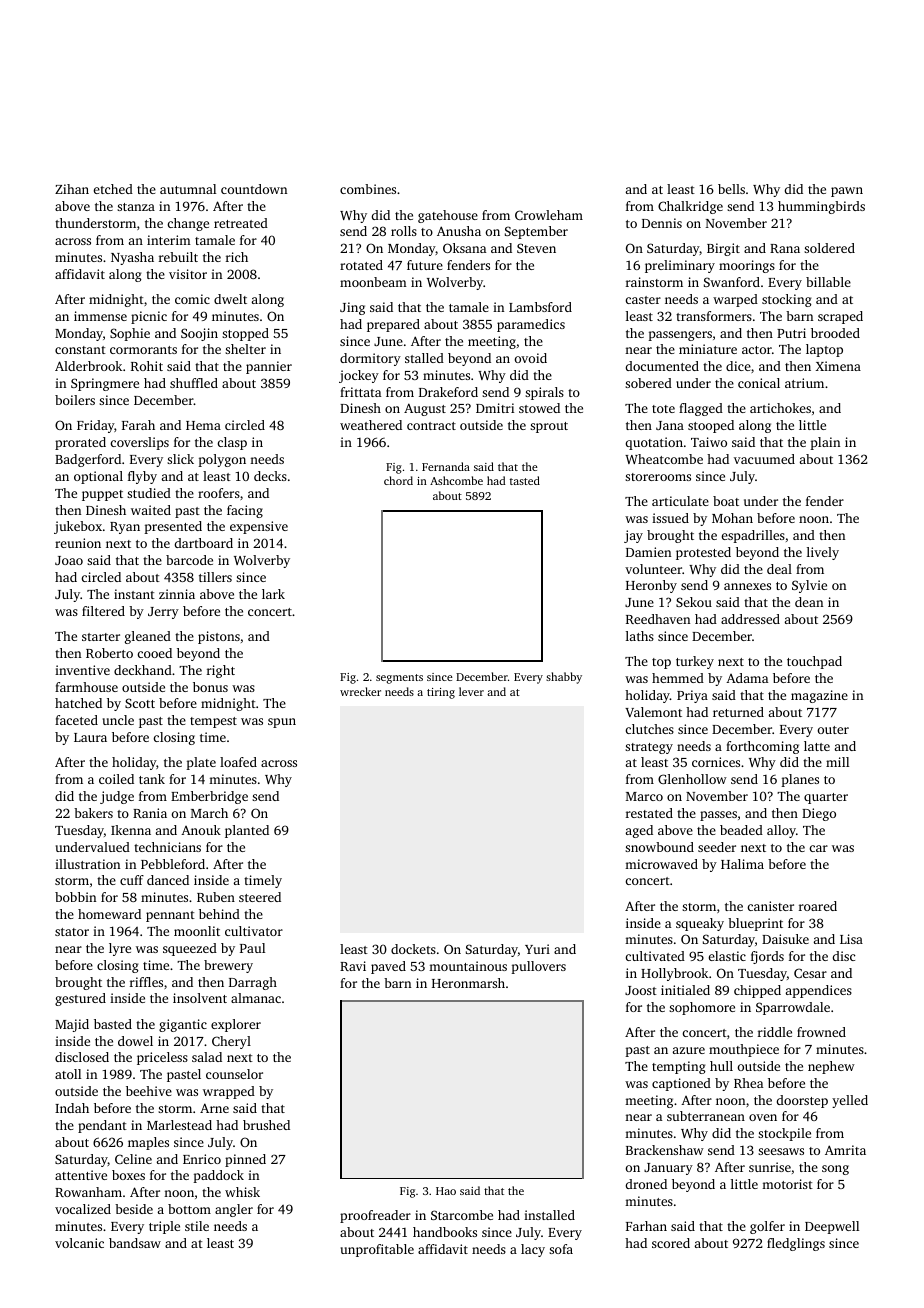  I want to click on brooded, so click(835, 333).
